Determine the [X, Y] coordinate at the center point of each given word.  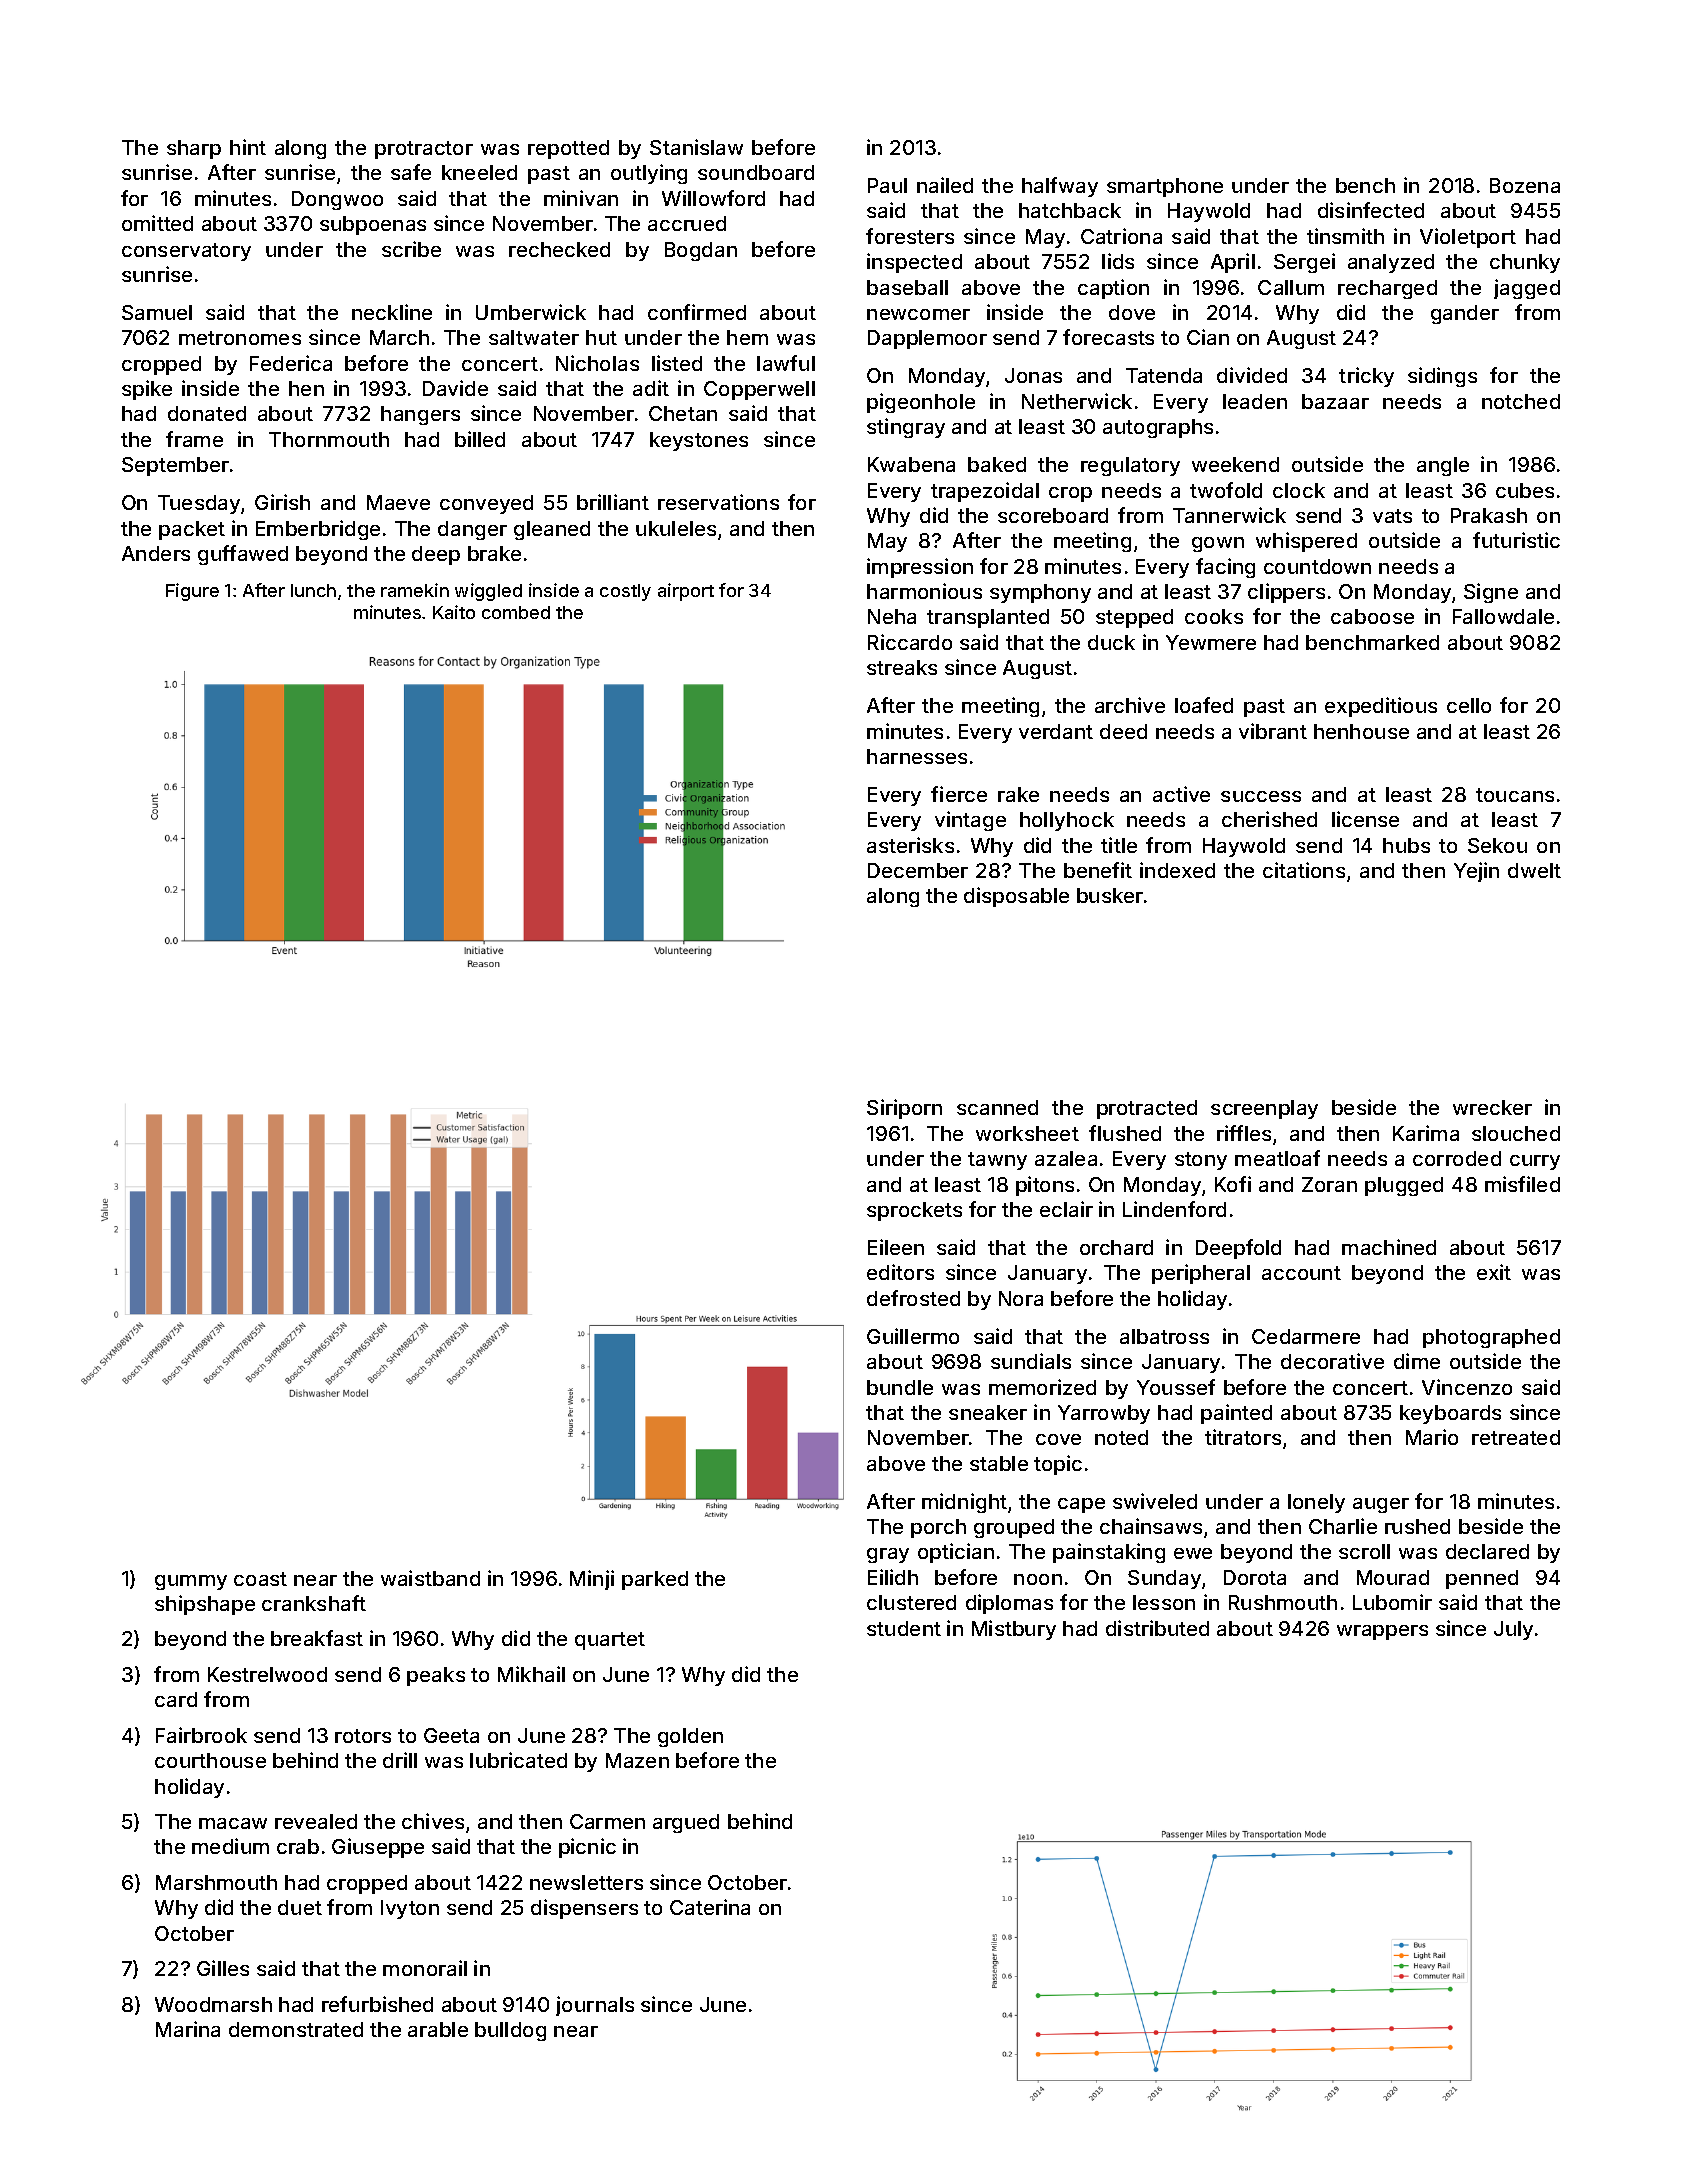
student [904, 1628]
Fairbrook [201, 1735]
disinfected [1371, 210]
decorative [1332, 1361]
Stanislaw [696, 147]
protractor [424, 150]
